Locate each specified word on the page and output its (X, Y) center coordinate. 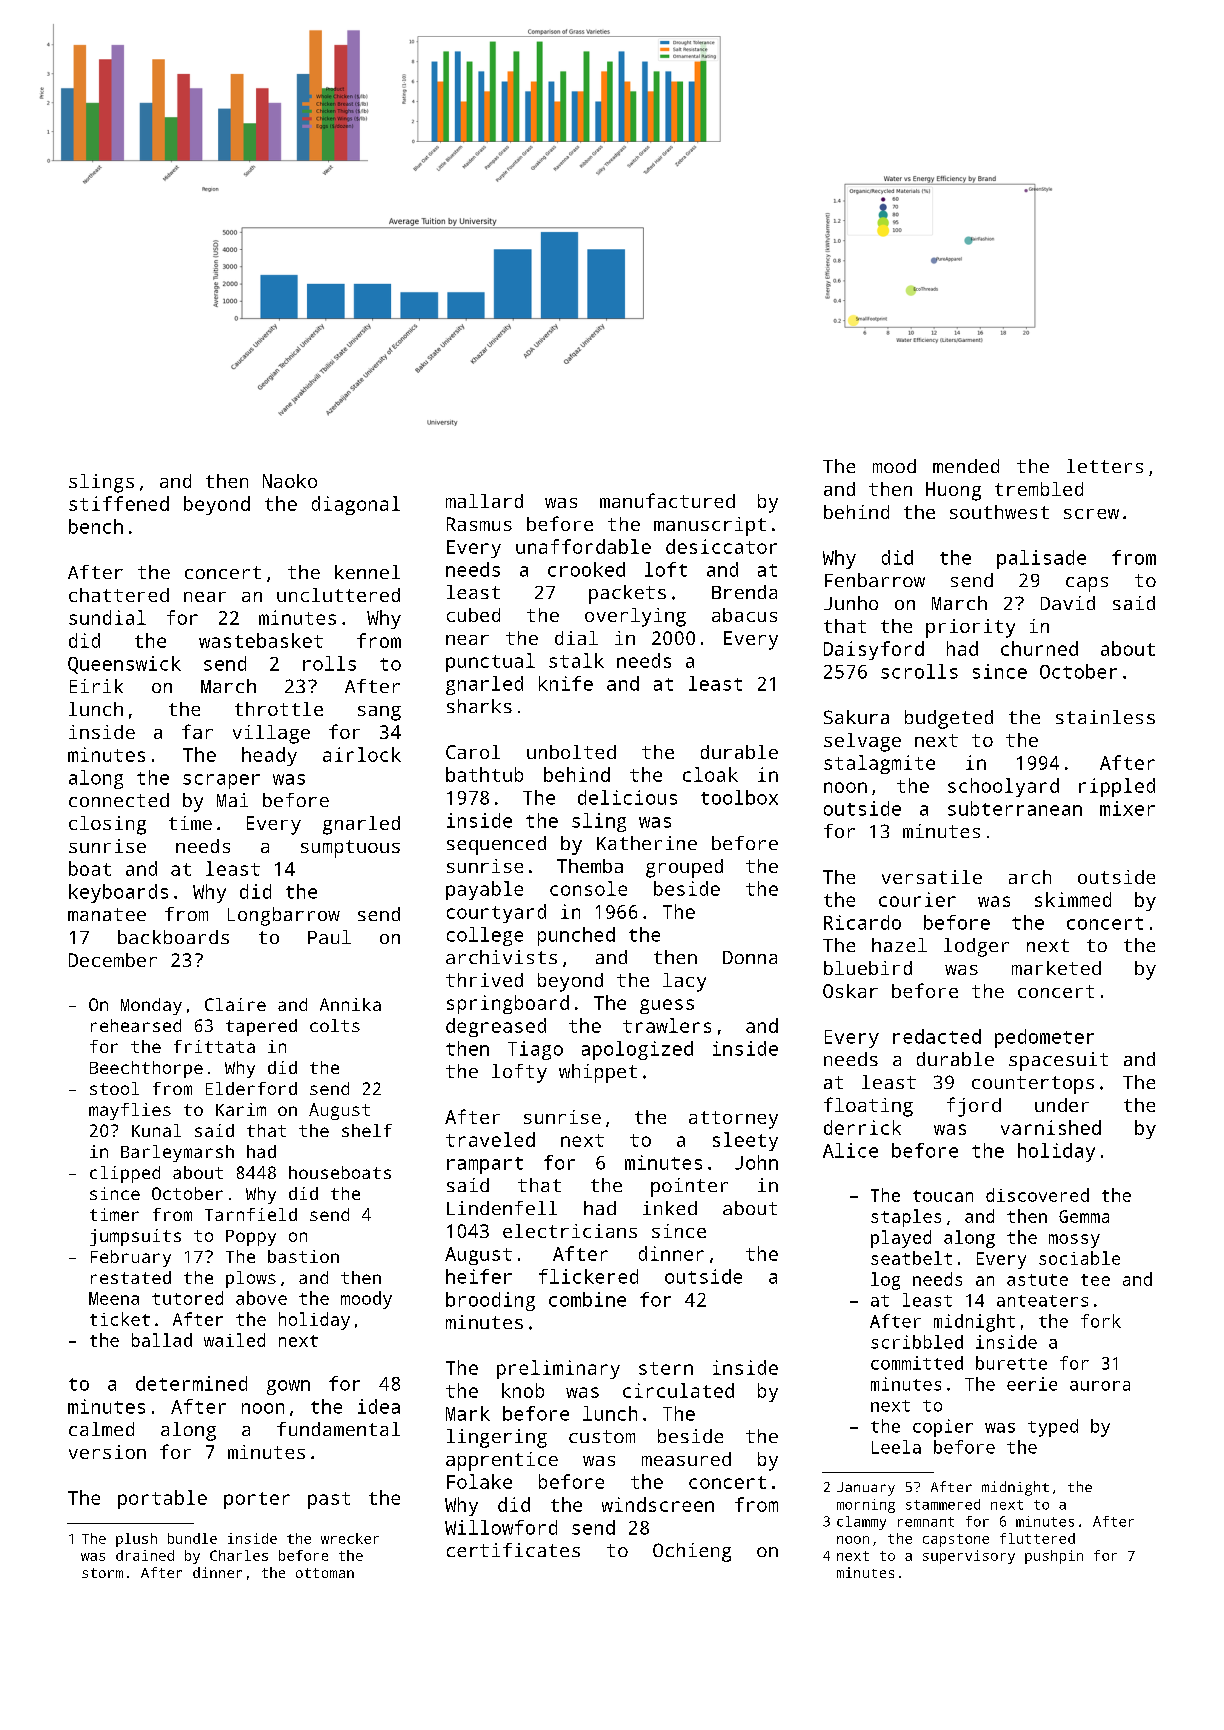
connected (119, 800)
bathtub (484, 774)
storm (102, 1573)
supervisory (969, 1557)
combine (587, 1299)
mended (966, 466)
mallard (484, 501)
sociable (1079, 1258)
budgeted (949, 719)
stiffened (119, 503)
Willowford (501, 1527)
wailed (234, 1340)
